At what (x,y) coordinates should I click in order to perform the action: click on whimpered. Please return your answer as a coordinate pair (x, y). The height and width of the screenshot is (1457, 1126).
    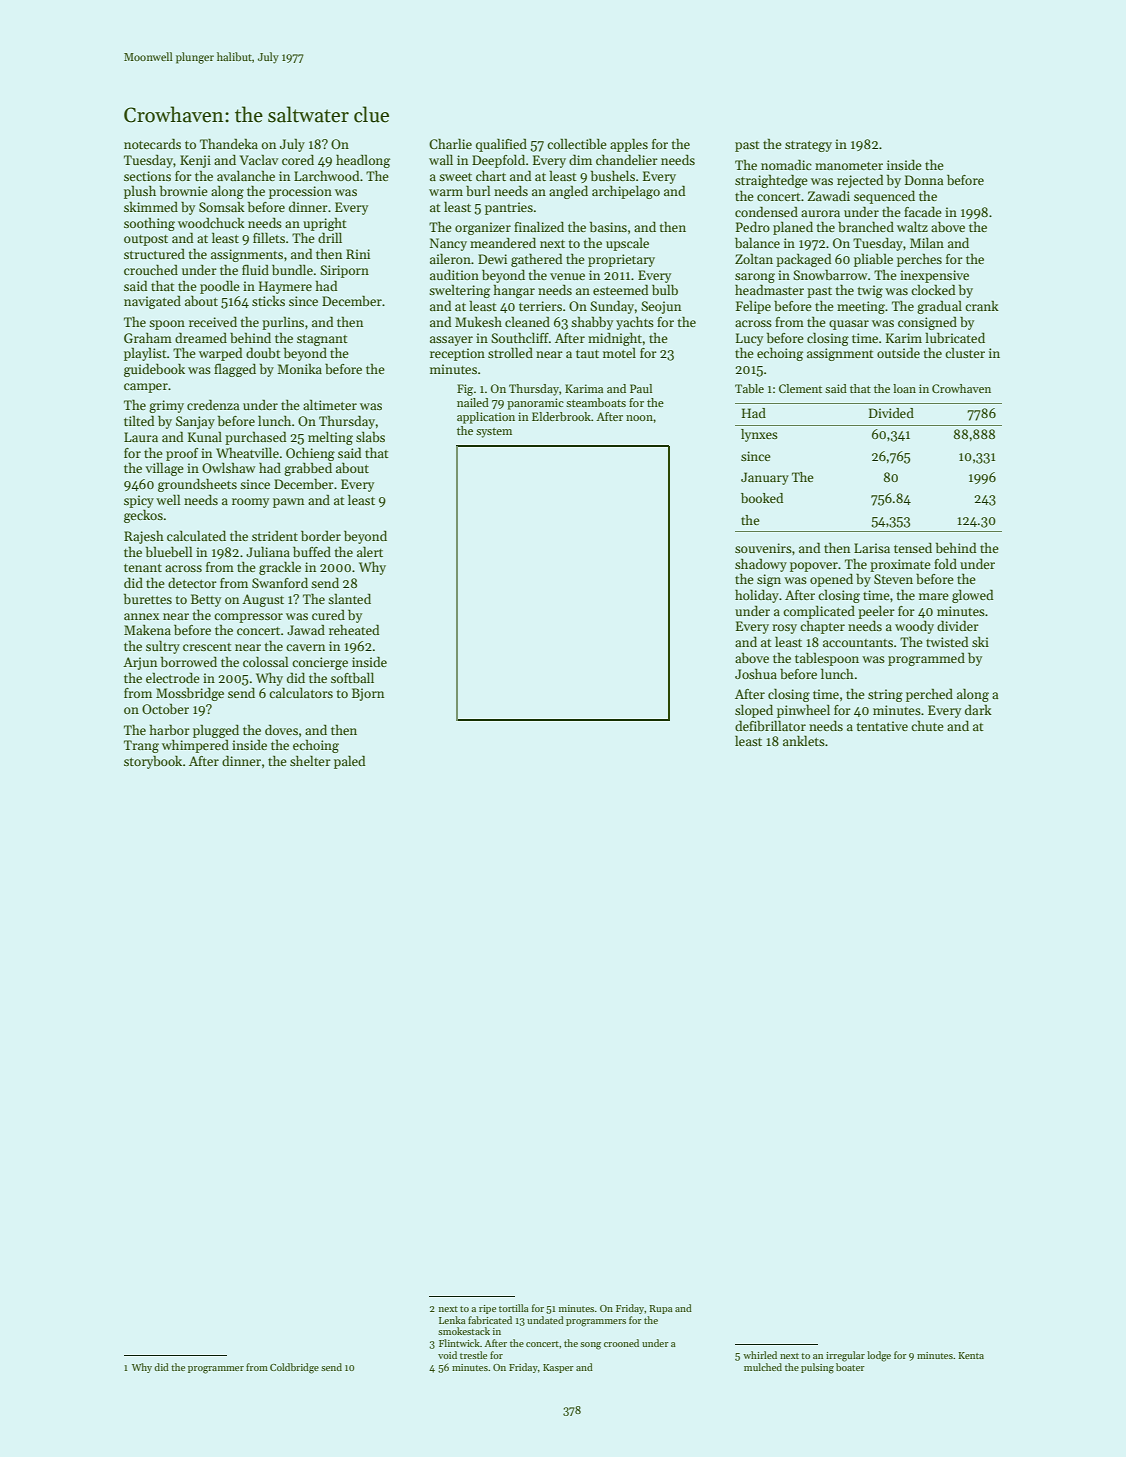
    Looking at the image, I should click on (195, 746).
